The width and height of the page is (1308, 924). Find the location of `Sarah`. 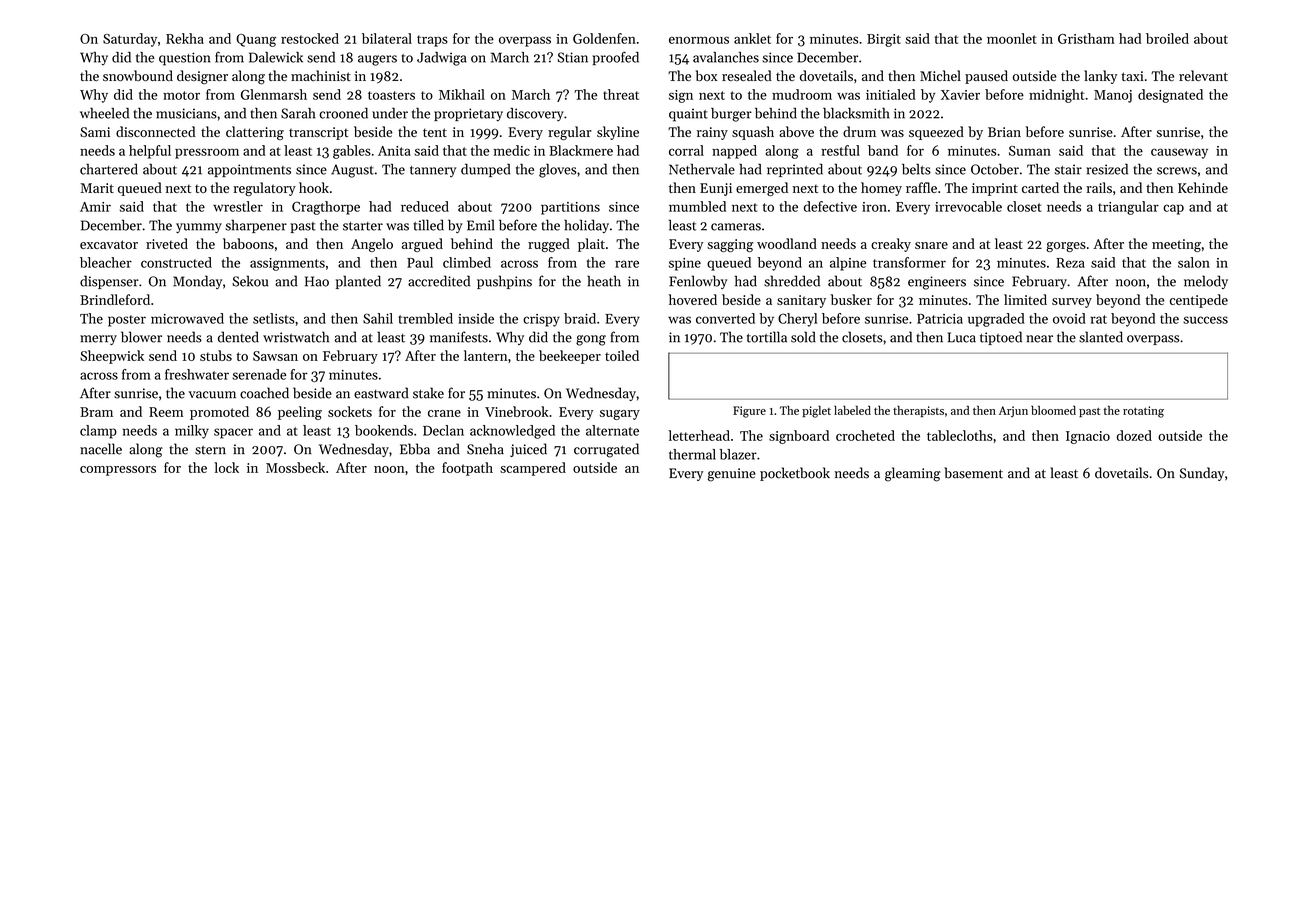

Sarah is located at coordinates (298, 113).
